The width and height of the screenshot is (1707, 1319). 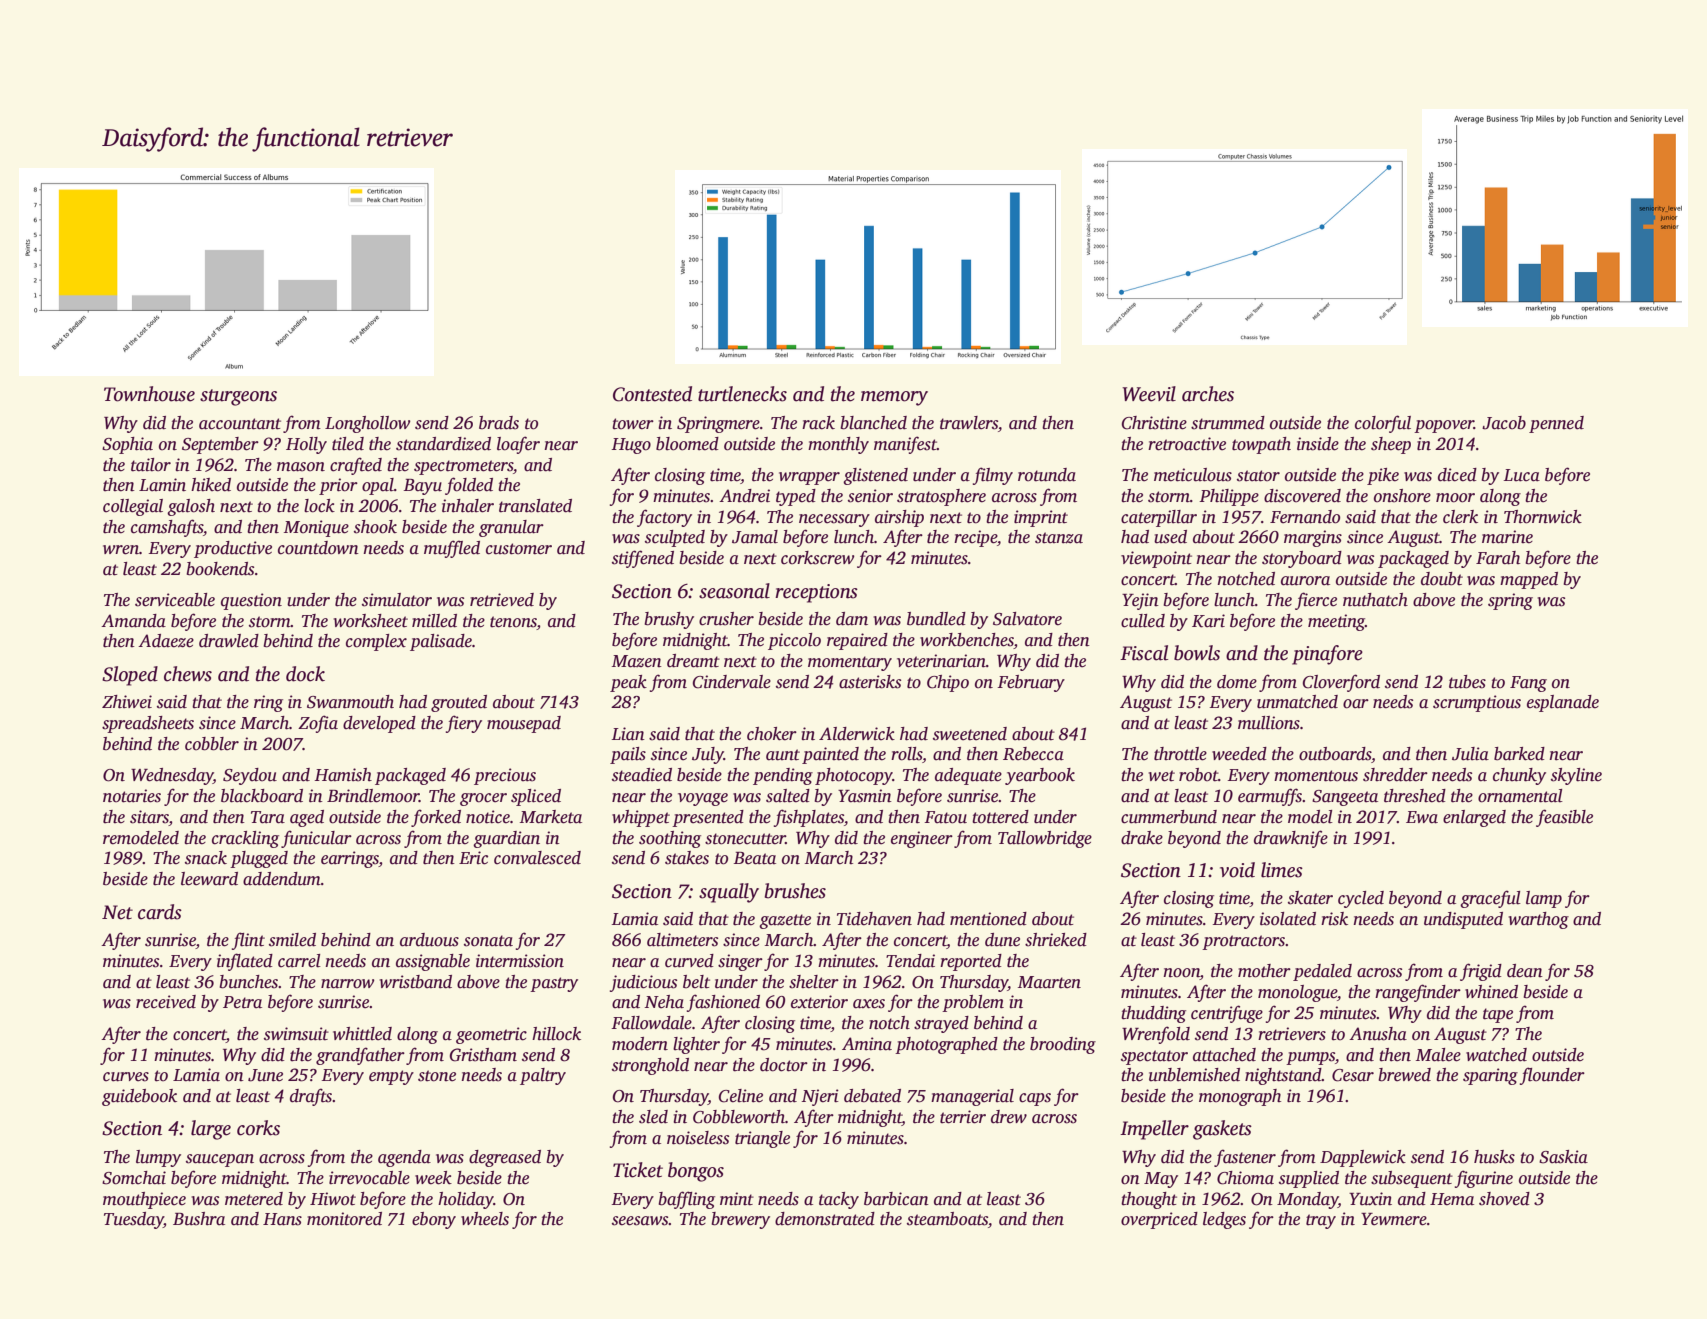 What do you see at coordinates (209, 879) in the screenshot?
I see `leeward` at bounding box center [209, 879].
